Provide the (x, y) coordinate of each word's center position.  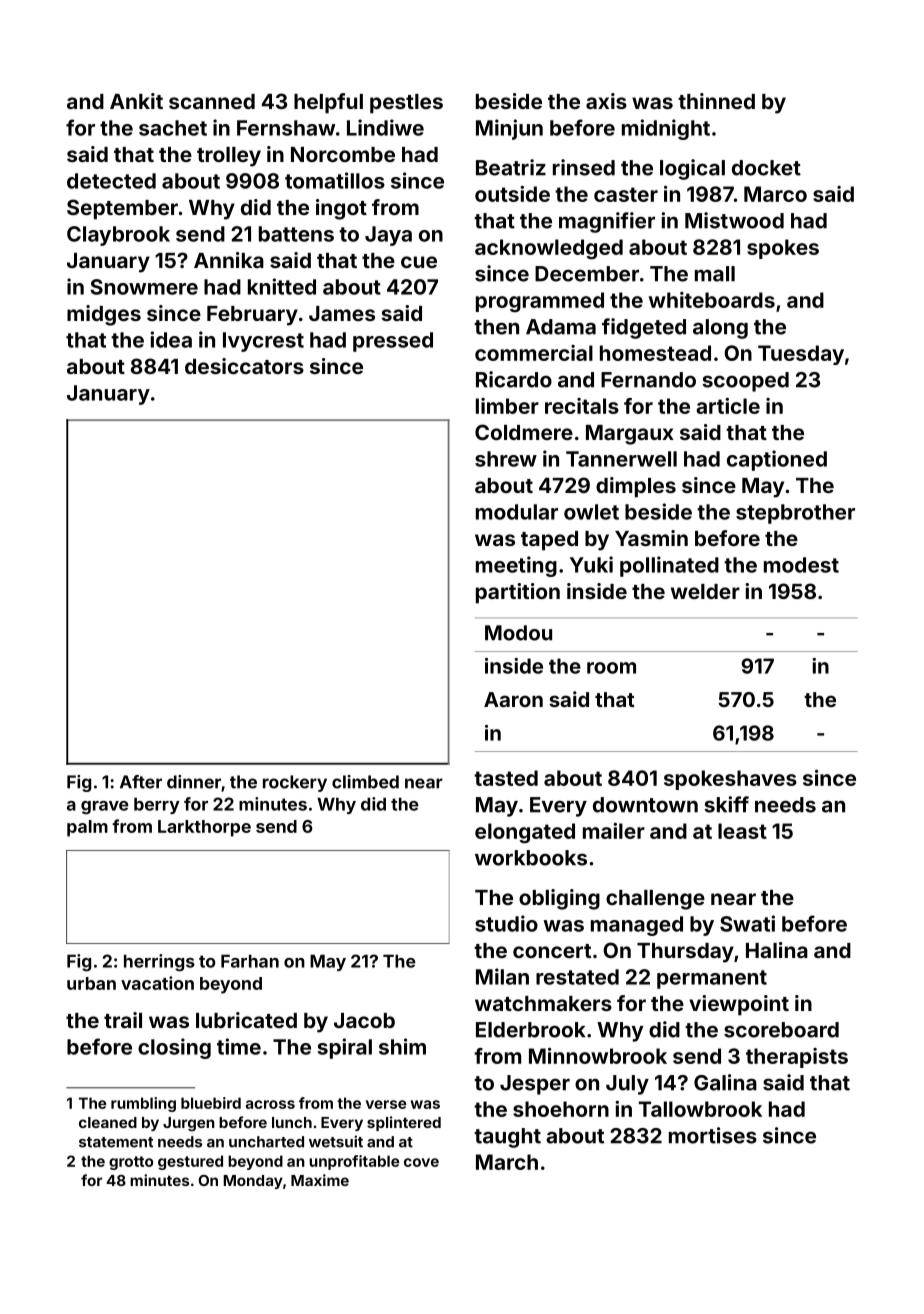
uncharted (266, 1142)
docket (766, 168)
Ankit (136, 101)
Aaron (513, 699)
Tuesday (801, 355)
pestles (406, 104)
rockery (295, 783)
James (342, 313)
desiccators (244, 366)
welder (705, 591)
